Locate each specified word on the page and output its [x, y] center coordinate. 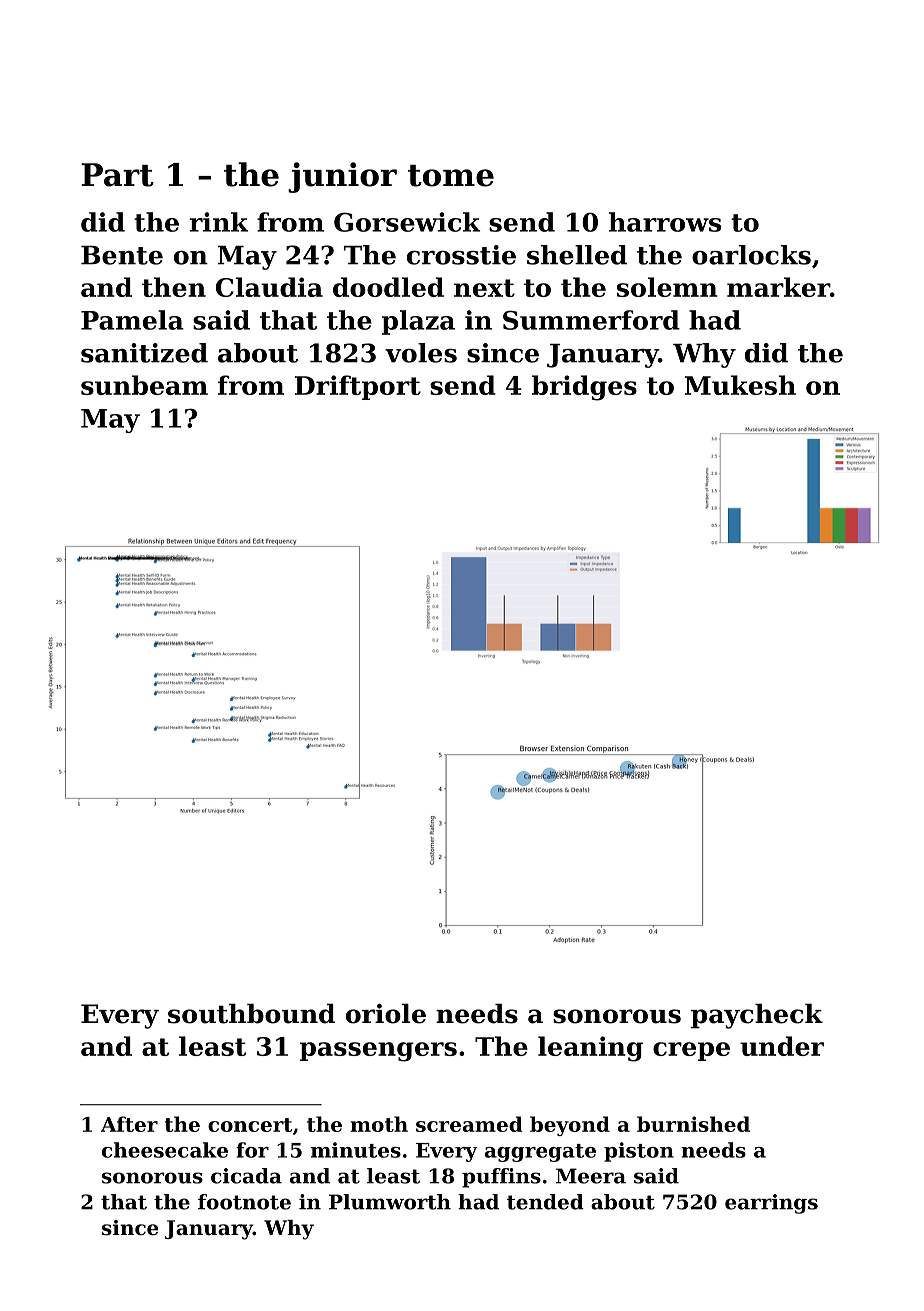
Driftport [358, 387]
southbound [251, 1013]
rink [219, 222]
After [129, 1124]
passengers [378, 1052]
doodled [388, 287]
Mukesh [740, 385]
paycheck [757, 1016]
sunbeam [144, 385]
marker [778, 287]
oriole [386, 1013]
